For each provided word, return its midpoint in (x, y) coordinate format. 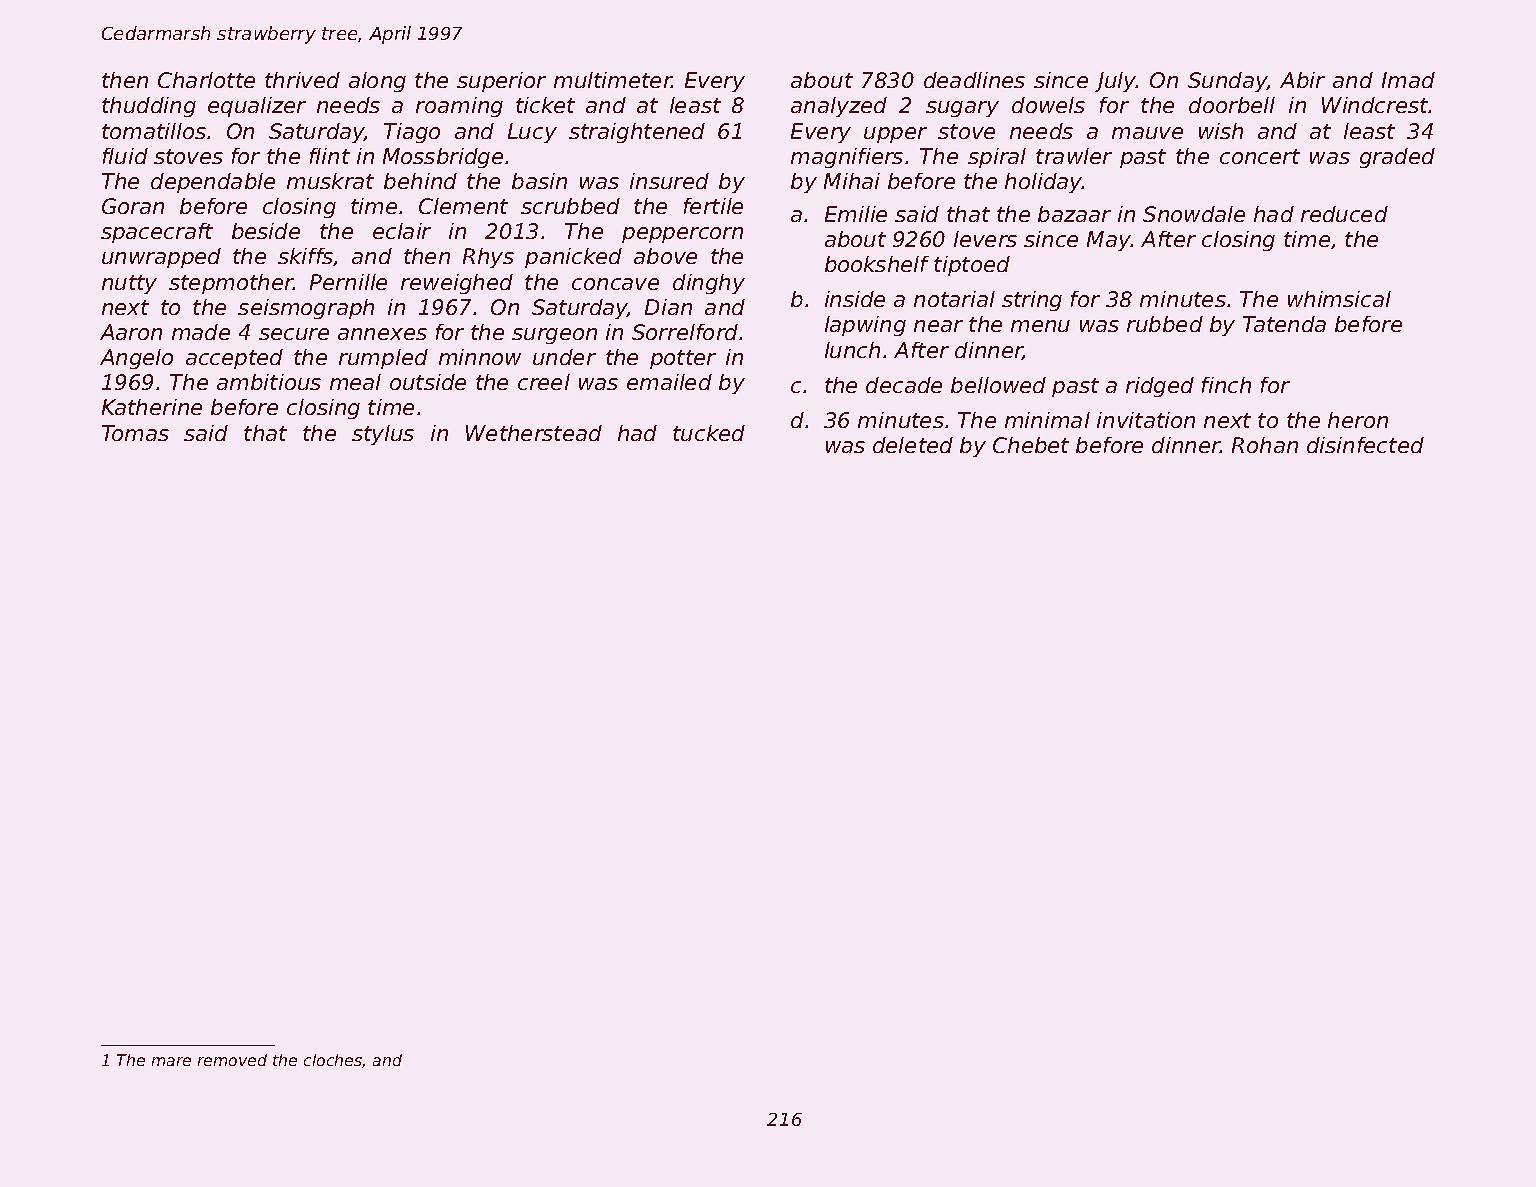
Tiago (412, 133)
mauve (1147, 133)
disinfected (1365, 445)
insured (669, 181)
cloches (333, 1061)
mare (171, 1061)
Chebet (1031, 445)
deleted (913, 445)
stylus (383, 435)
